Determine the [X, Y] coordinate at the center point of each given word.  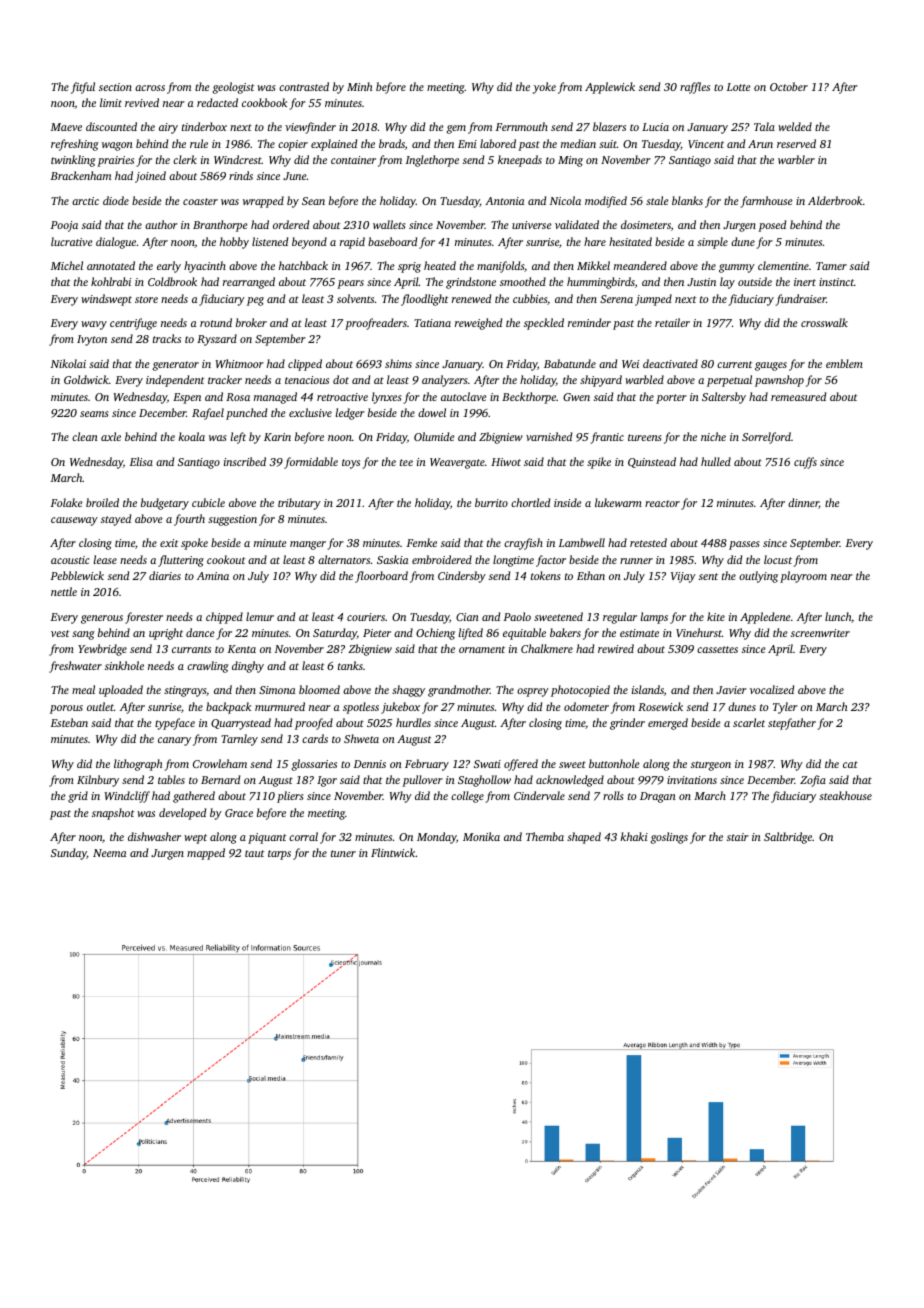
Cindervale [539, 795]
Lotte [739, 87]
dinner [803, 503]
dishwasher [154, 836]
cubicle [208, 502]
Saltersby [724, 398]
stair [738, 837]
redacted [217, 102]
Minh [359, 86]
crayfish [523, 544]
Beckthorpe [529, 398]
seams [94, 414]
